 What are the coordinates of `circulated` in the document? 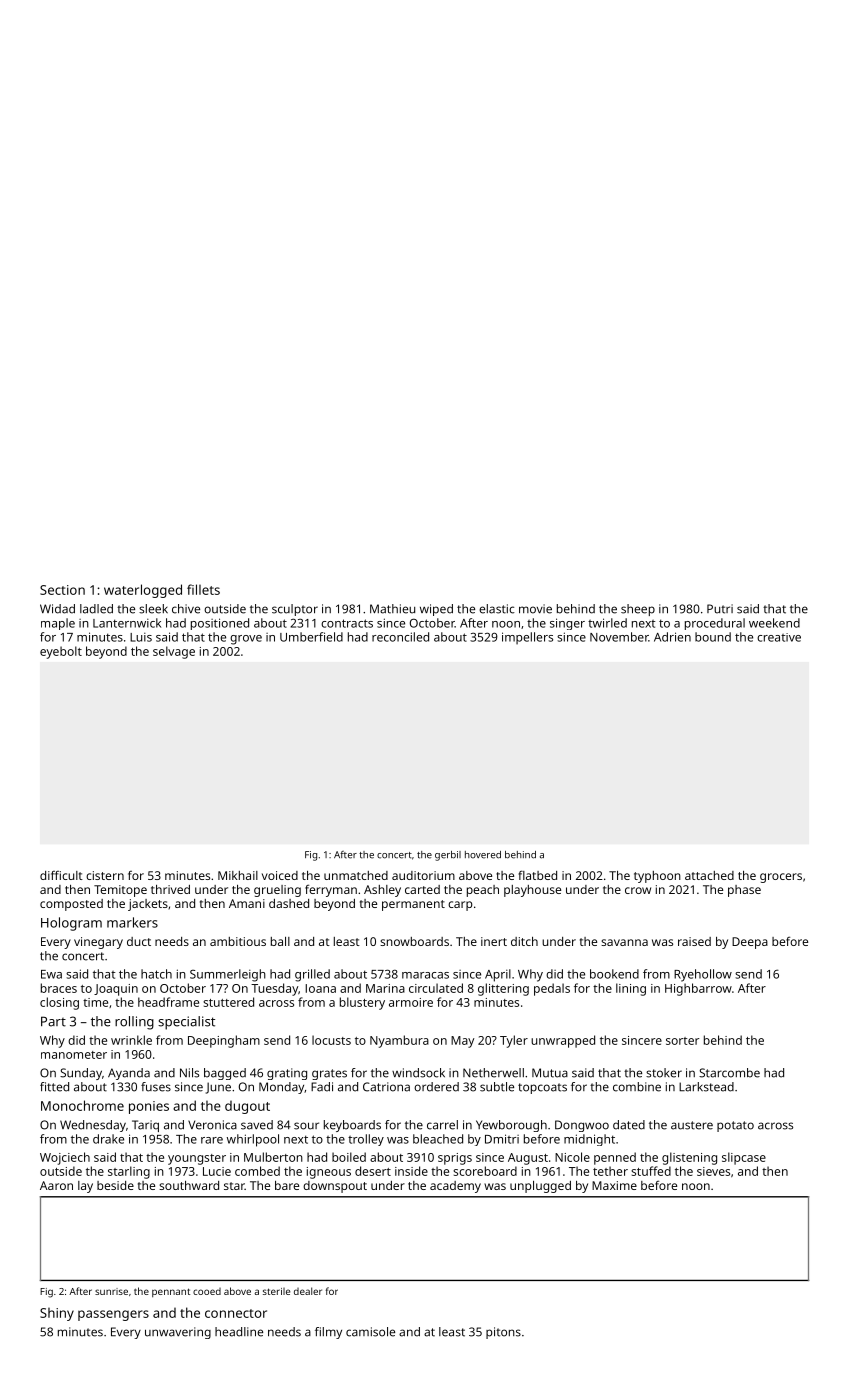 It's located at (436, 988).
